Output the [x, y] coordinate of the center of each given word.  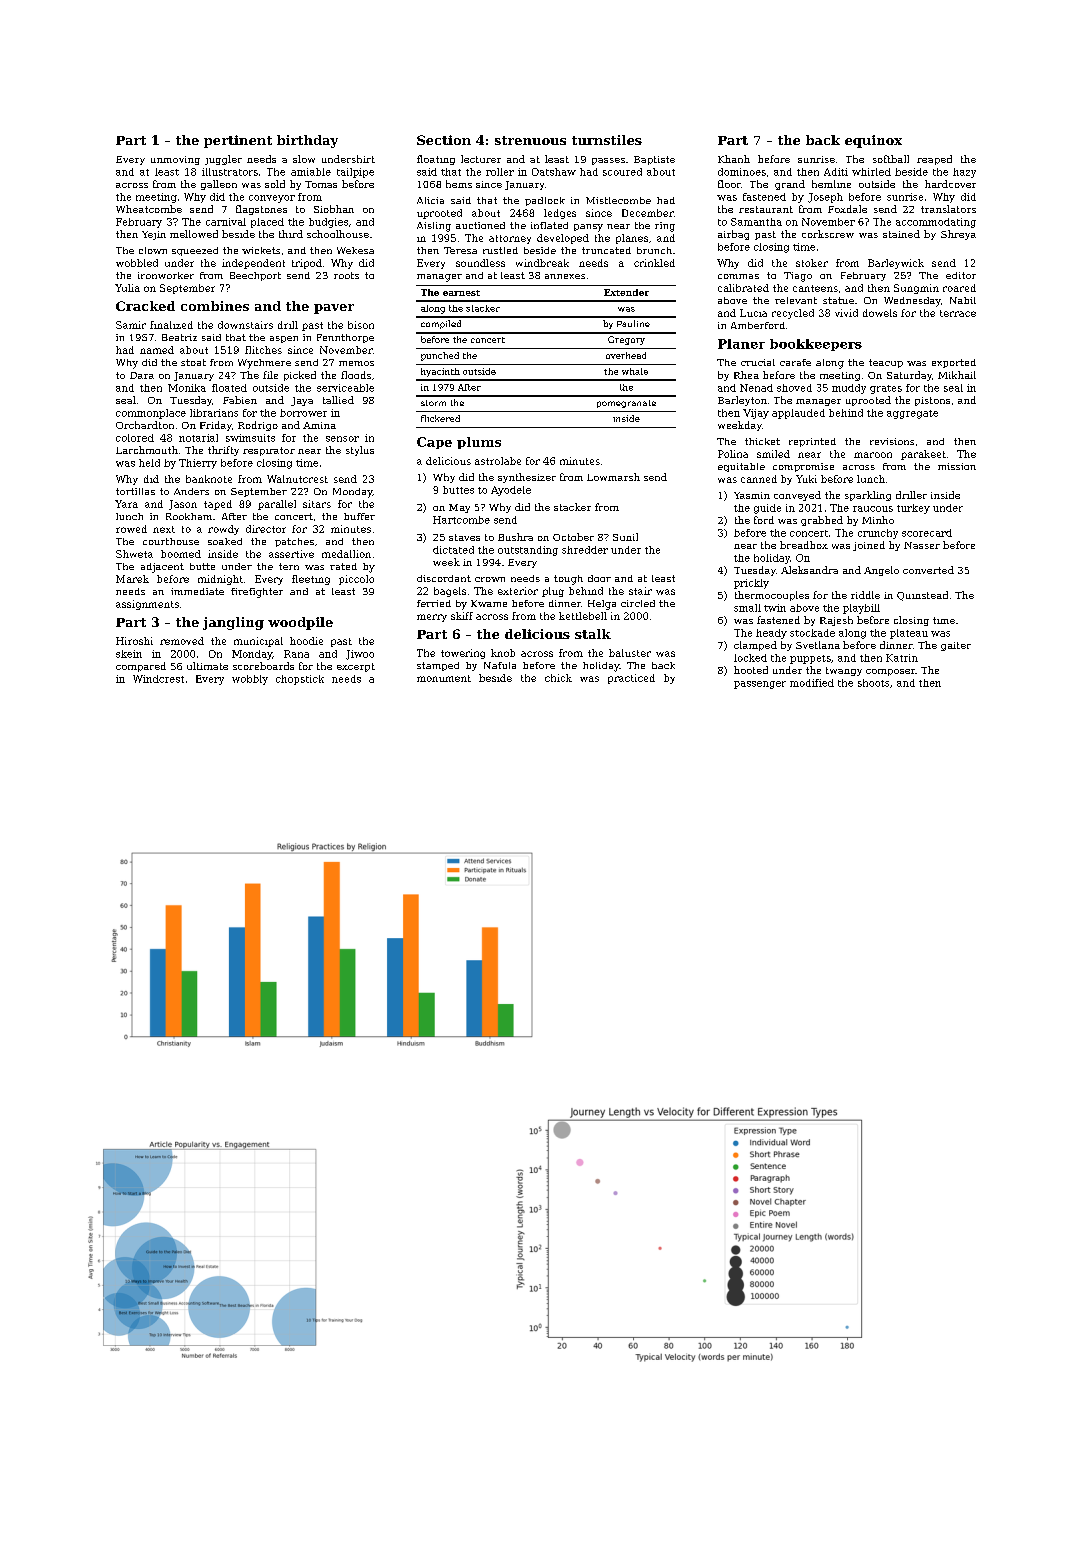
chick [558, 678]
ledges [560, 214]
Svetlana [818, 645]
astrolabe [498, 461]
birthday [307, 141]
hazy [964, 173]
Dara [142, 375]
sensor [342, 439]
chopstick [300, 680]
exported [954, 363]
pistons [932, 401]
